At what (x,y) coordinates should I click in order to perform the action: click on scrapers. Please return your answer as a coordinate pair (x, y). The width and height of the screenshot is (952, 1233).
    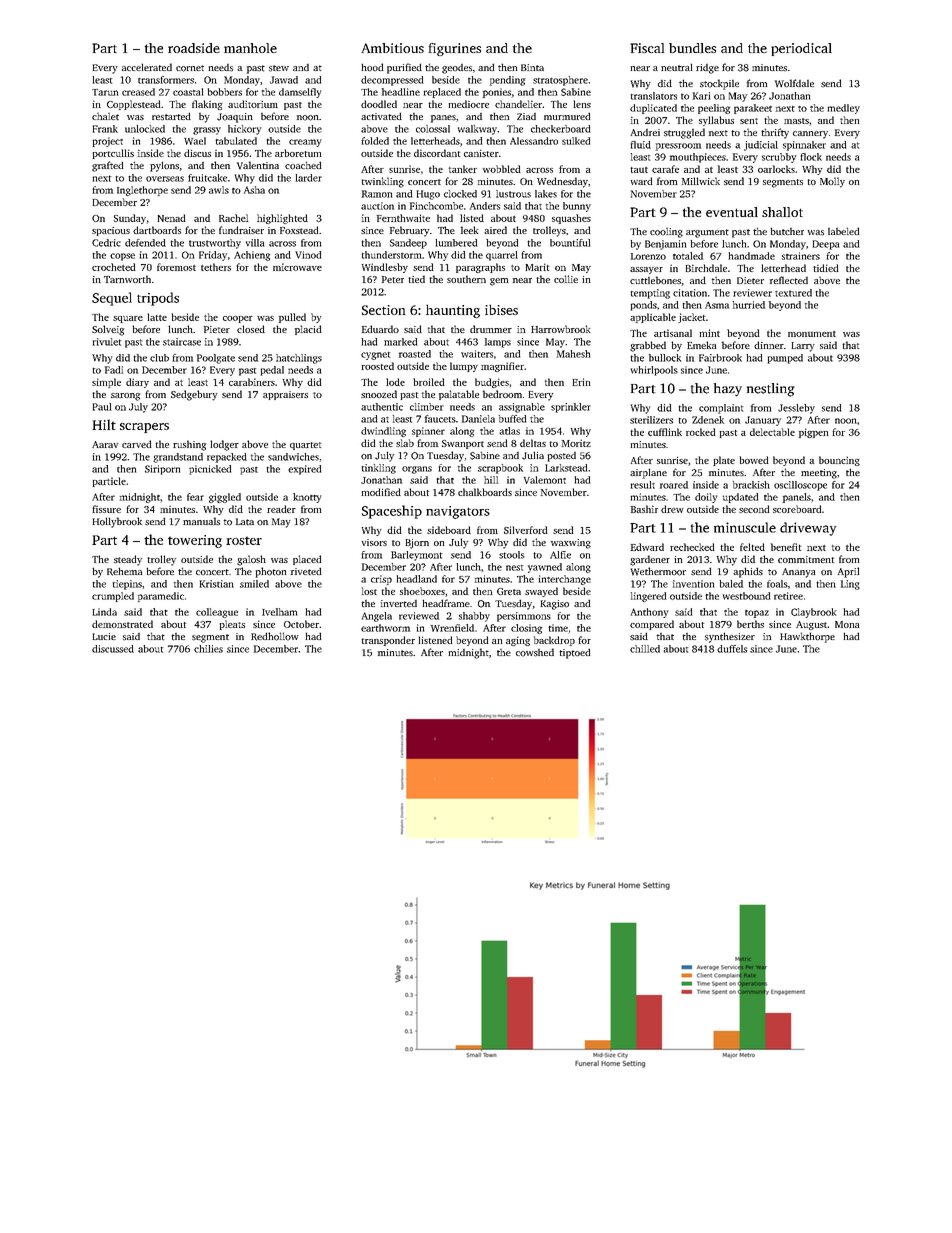
    Looking at the image, I should click on (144, 428).
